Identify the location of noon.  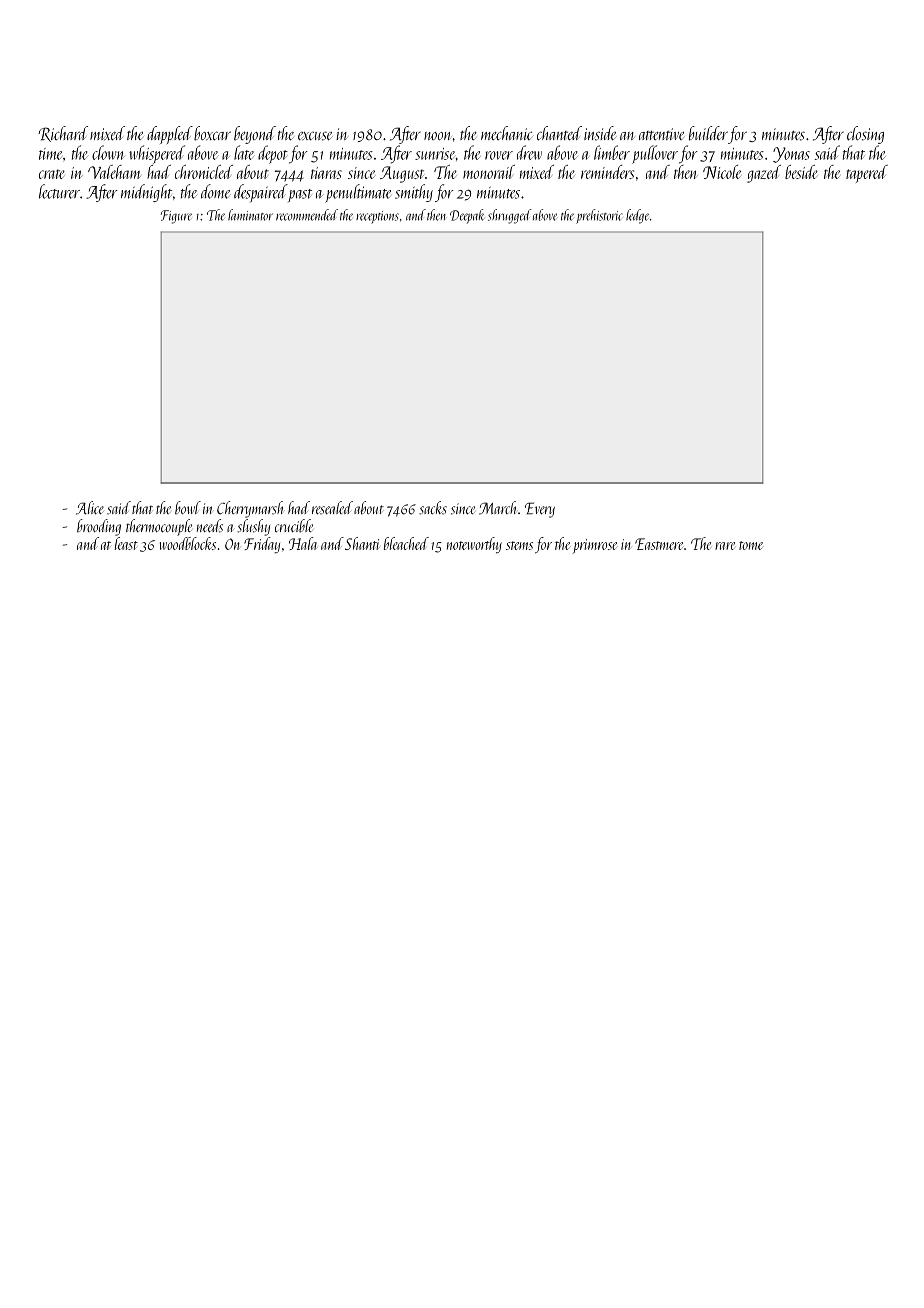
(438, 136).
